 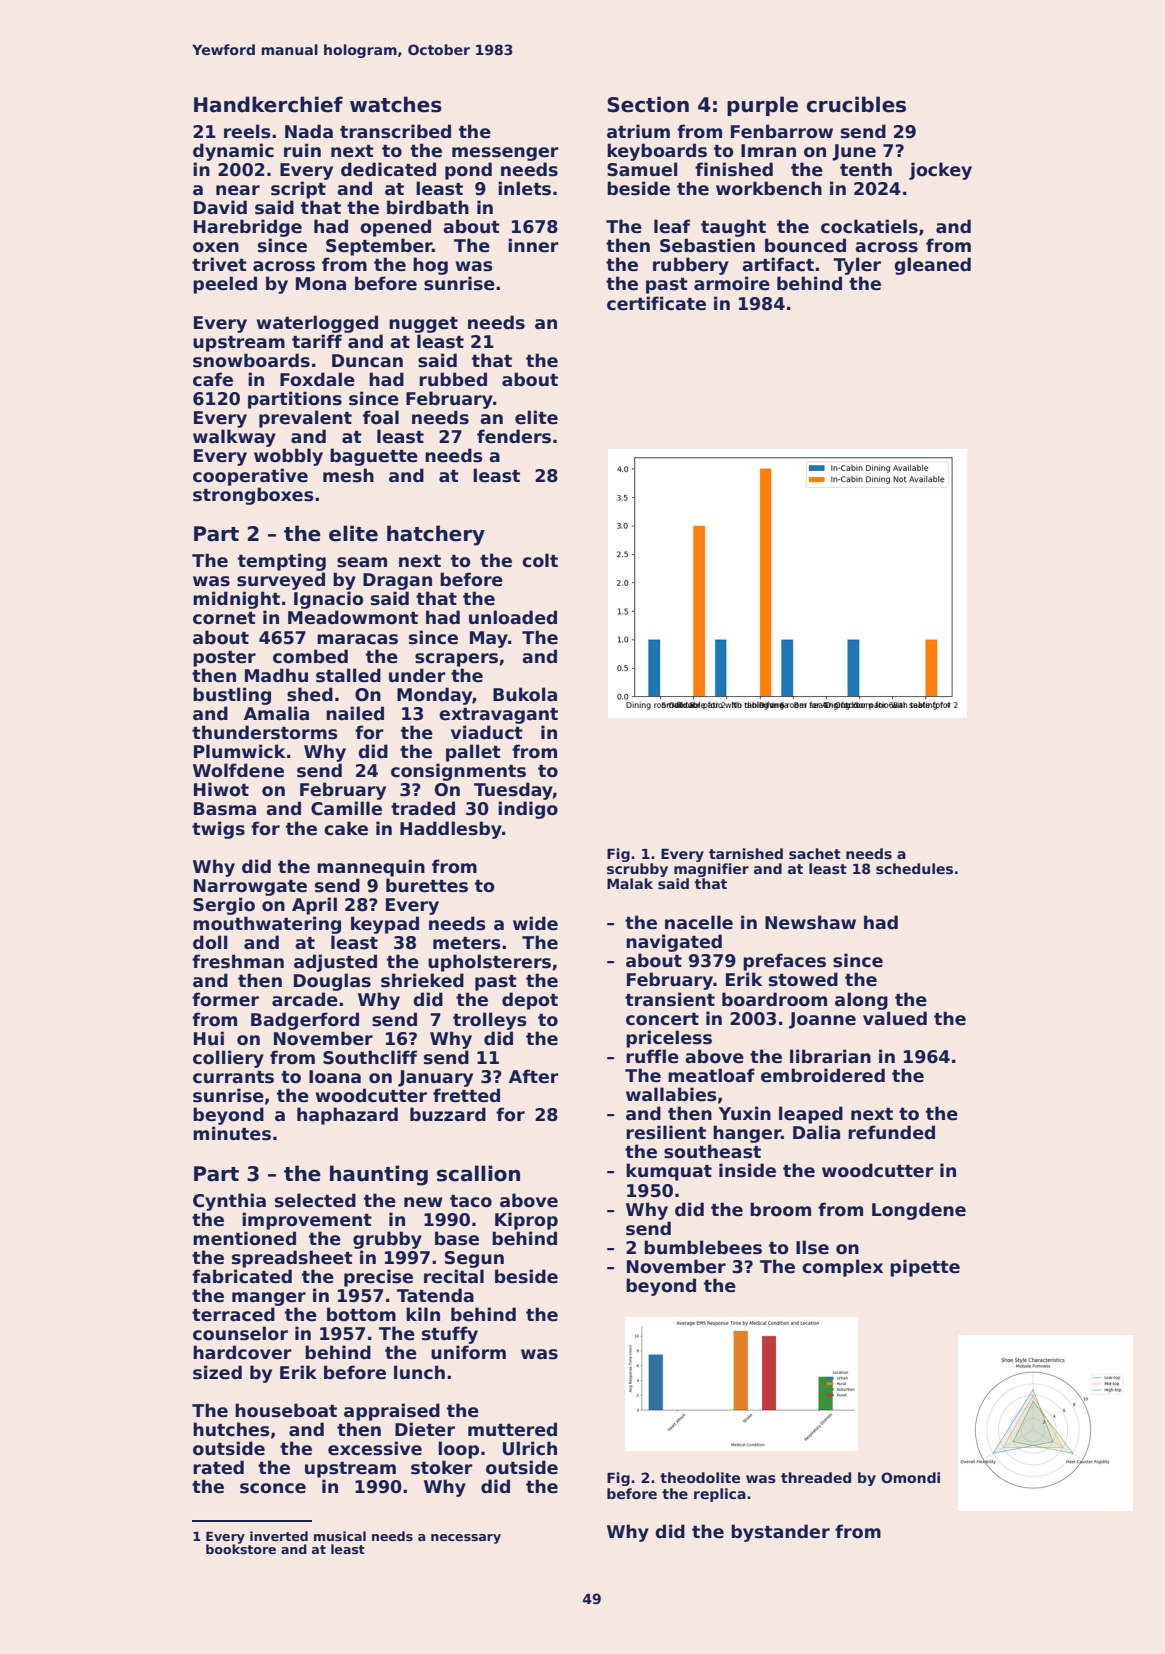 What do you see at coordinates (238, 770) in the screenshot?
I see `Wolfdene` at bounding box center [238, 770].
